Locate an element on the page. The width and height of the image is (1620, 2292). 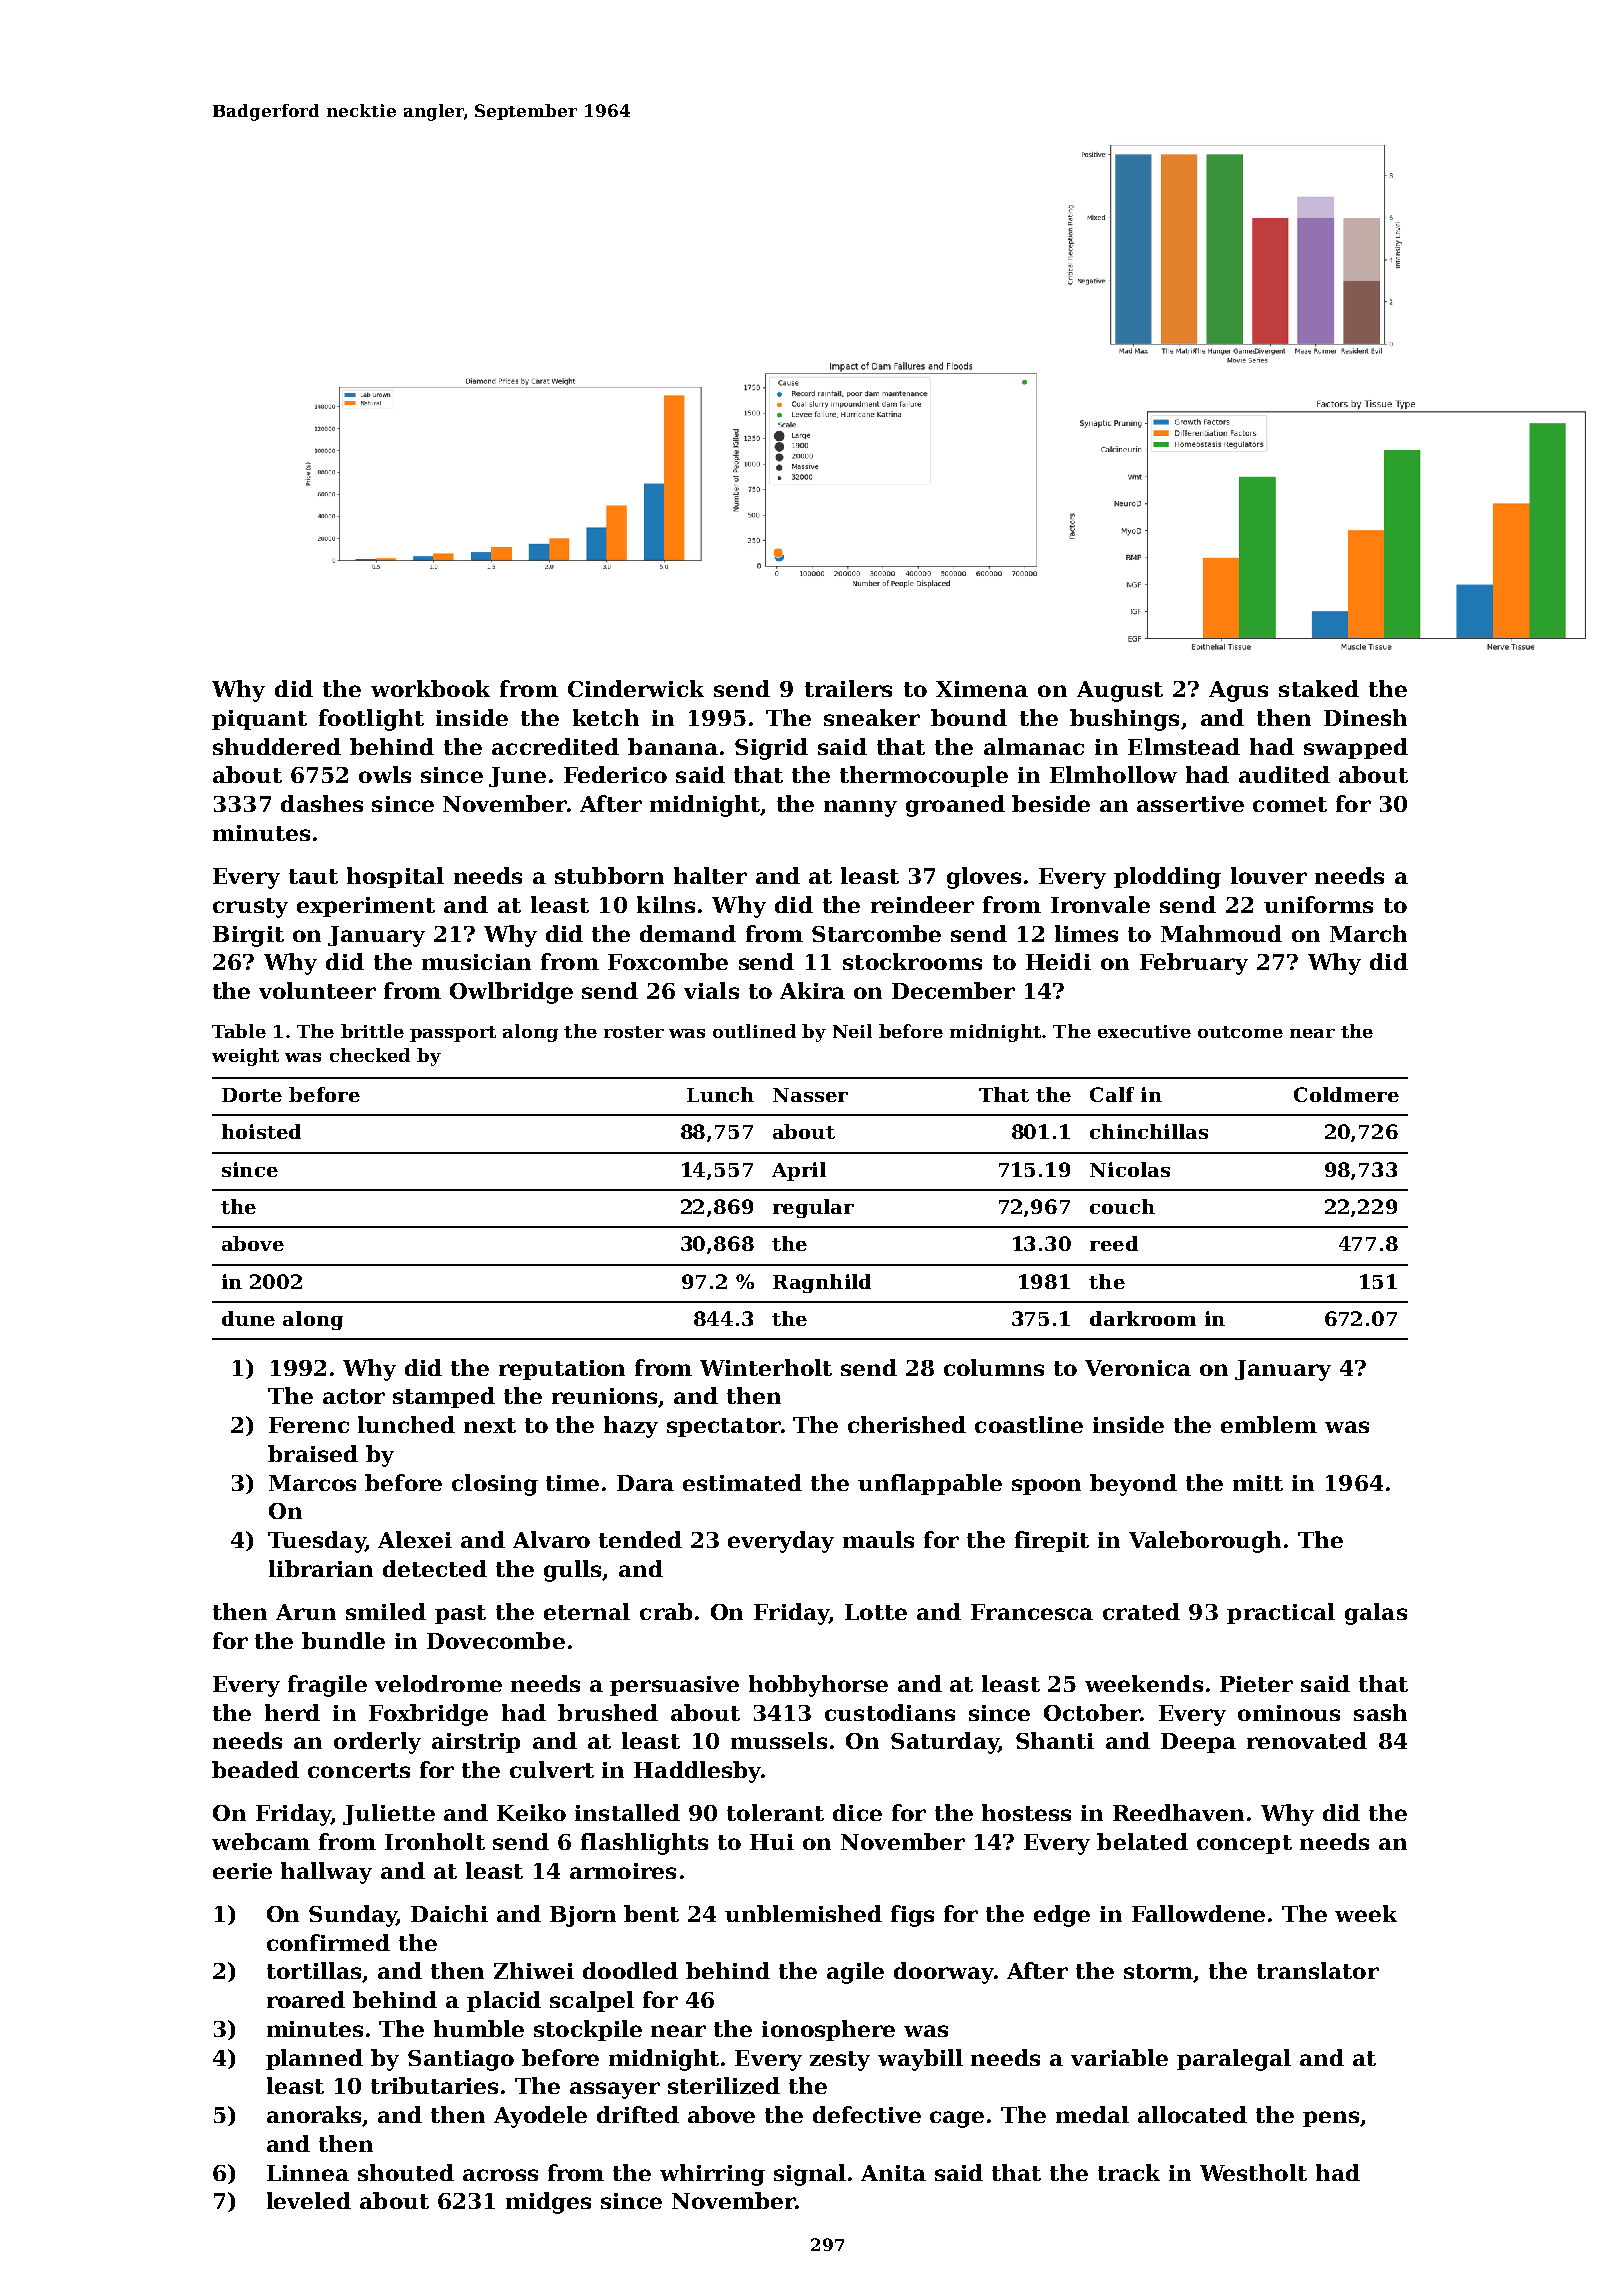
smiled is located at coordinates (386, 1611).
